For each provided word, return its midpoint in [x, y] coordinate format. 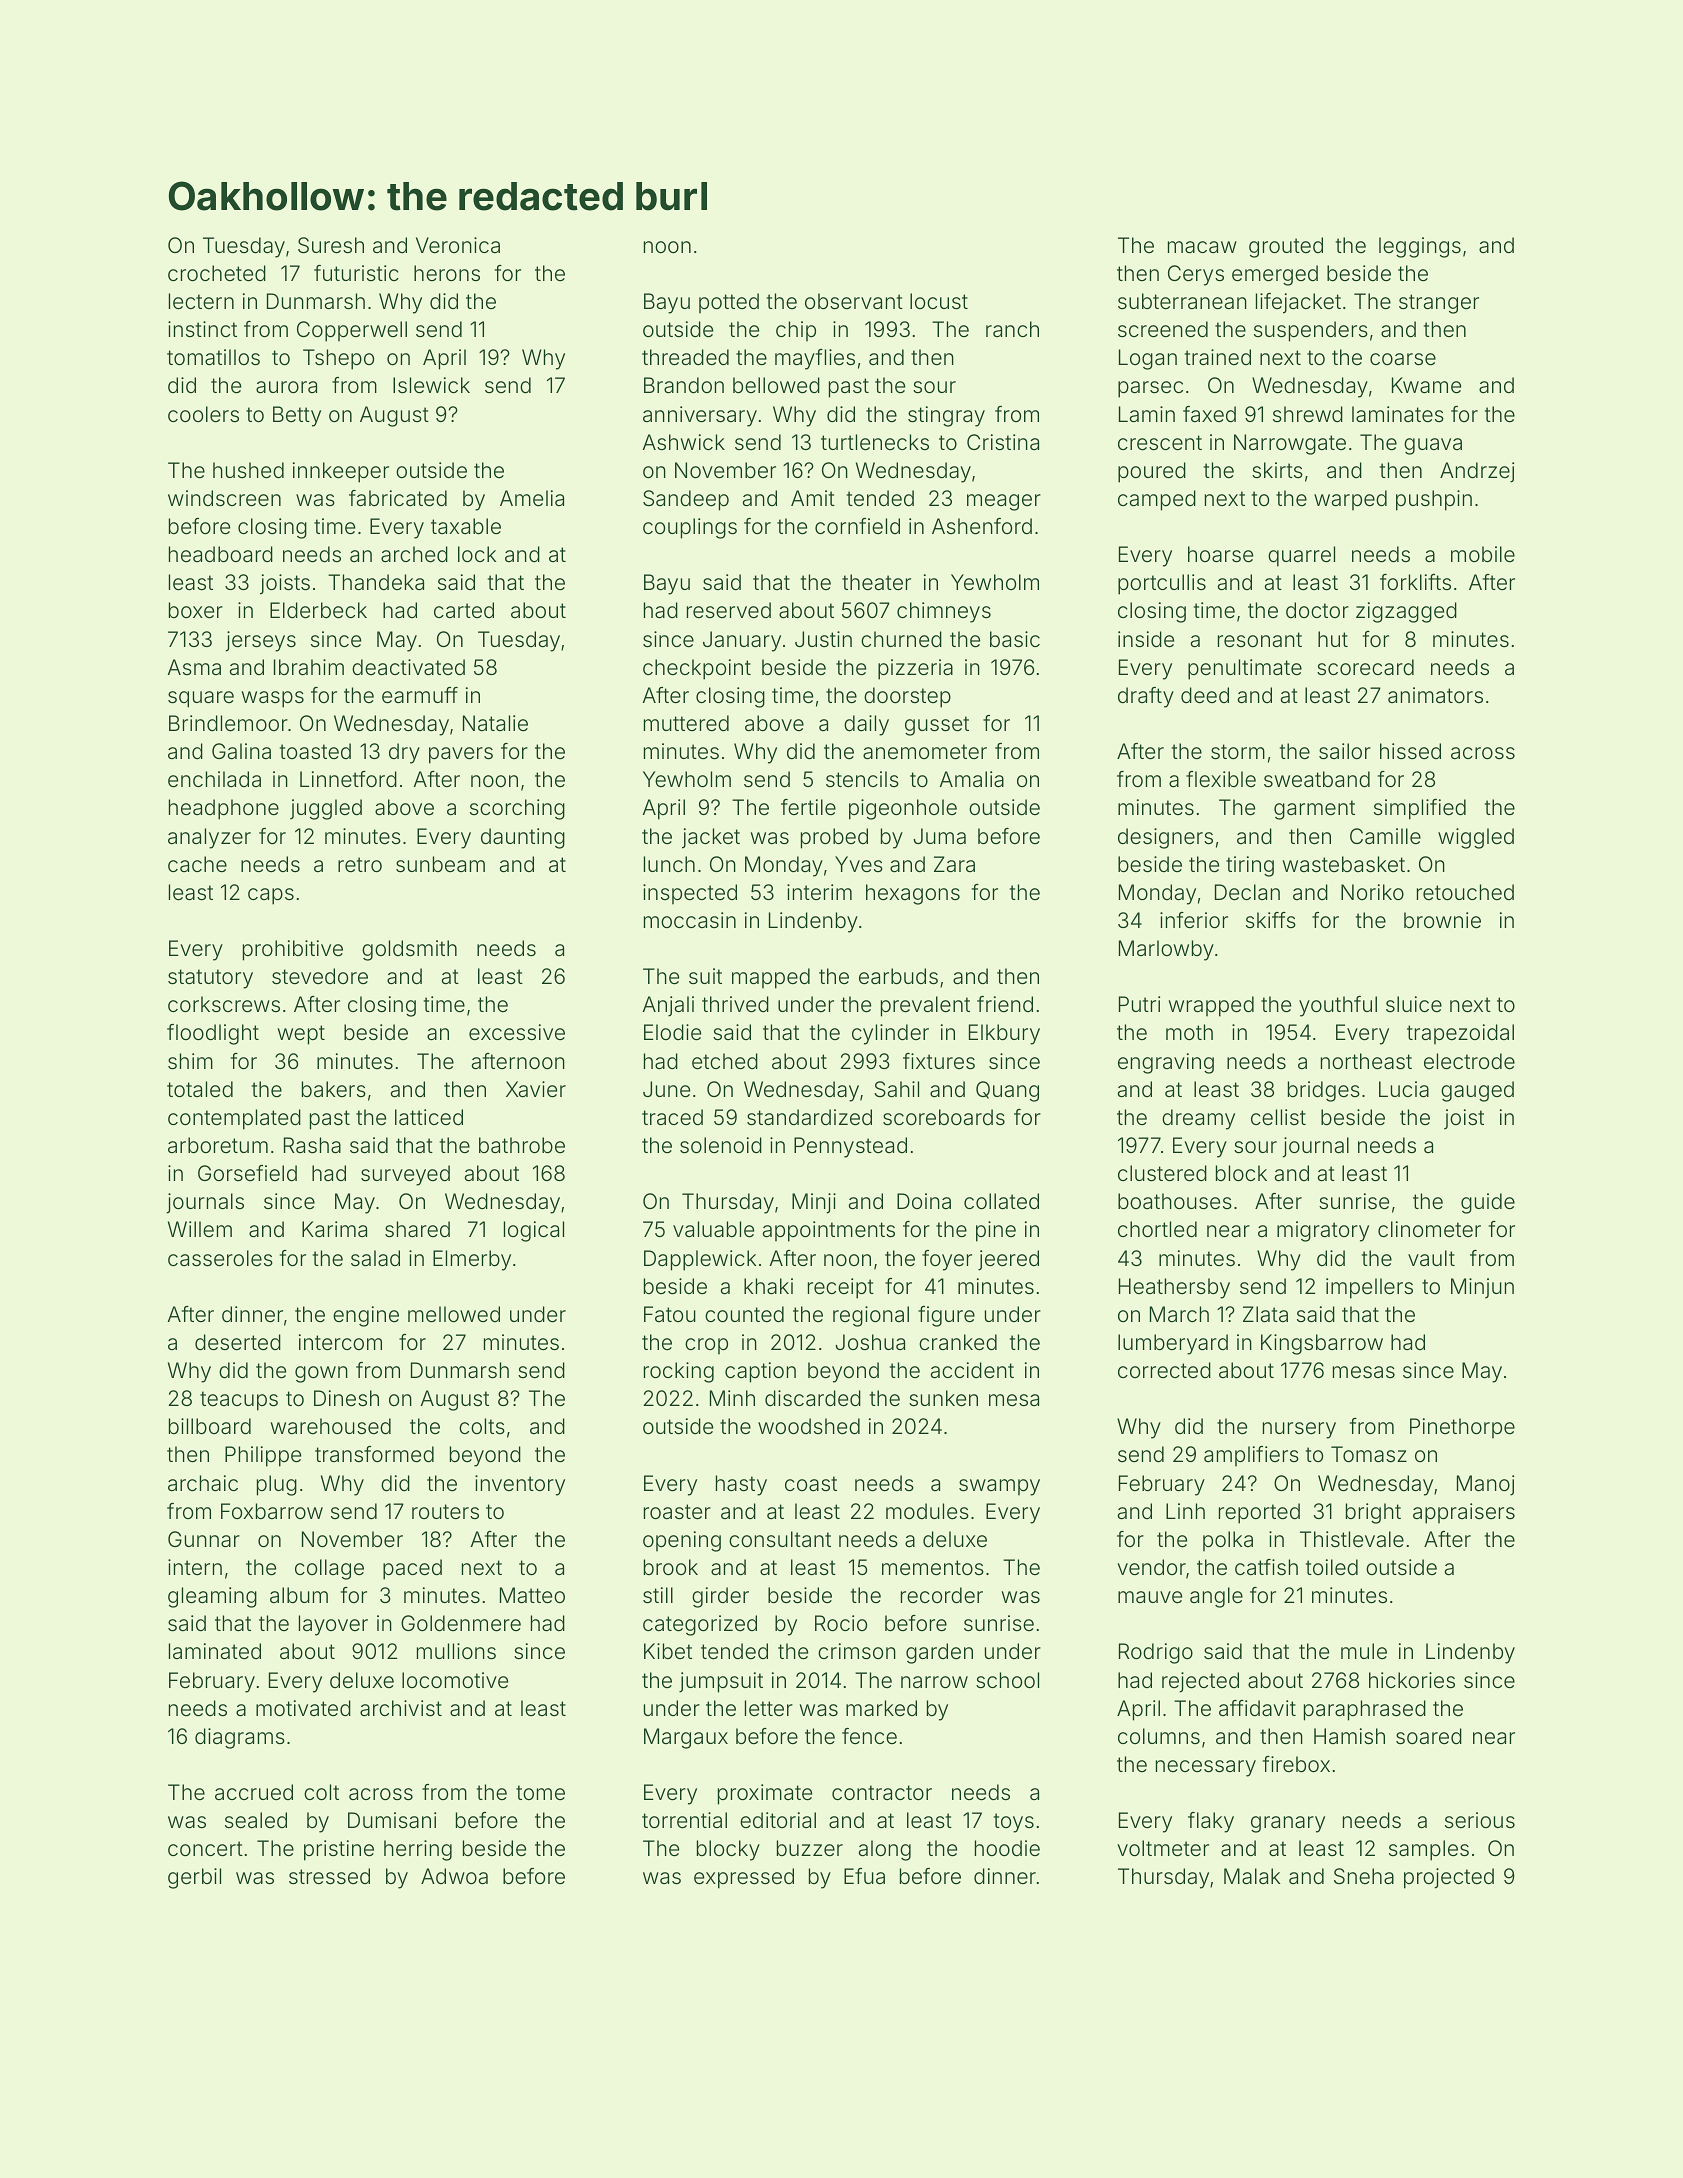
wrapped [1211, 1006]
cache [197, 864]
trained [1218, 357]
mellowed [454, 1314]
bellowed [776, 385]
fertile [808, 807]
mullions [456, 1651]
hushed [248, 470]
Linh [1185, 1511]
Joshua [870, 1342]
